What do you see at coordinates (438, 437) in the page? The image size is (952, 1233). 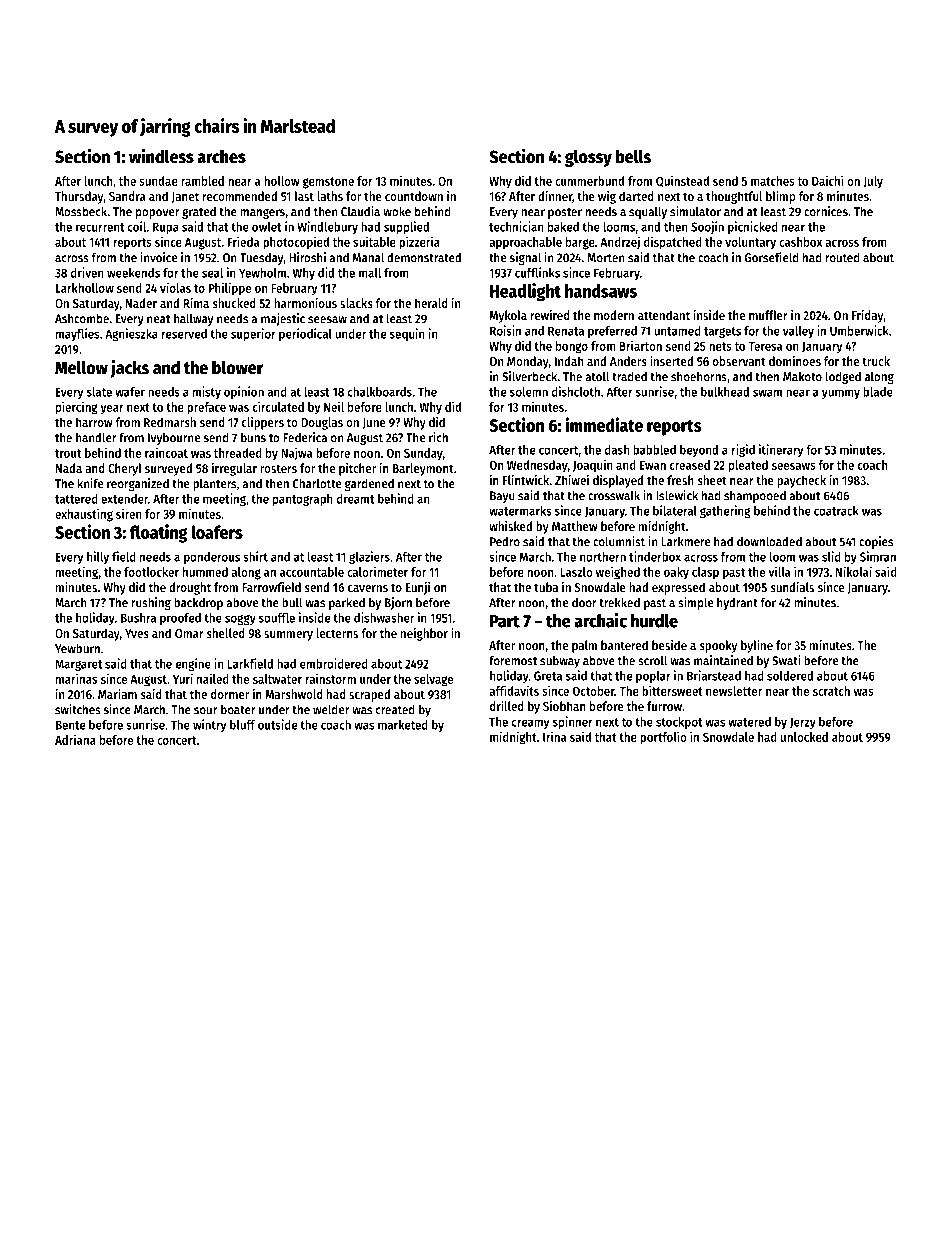 I see `rich` at bounding box center [438, 437].
